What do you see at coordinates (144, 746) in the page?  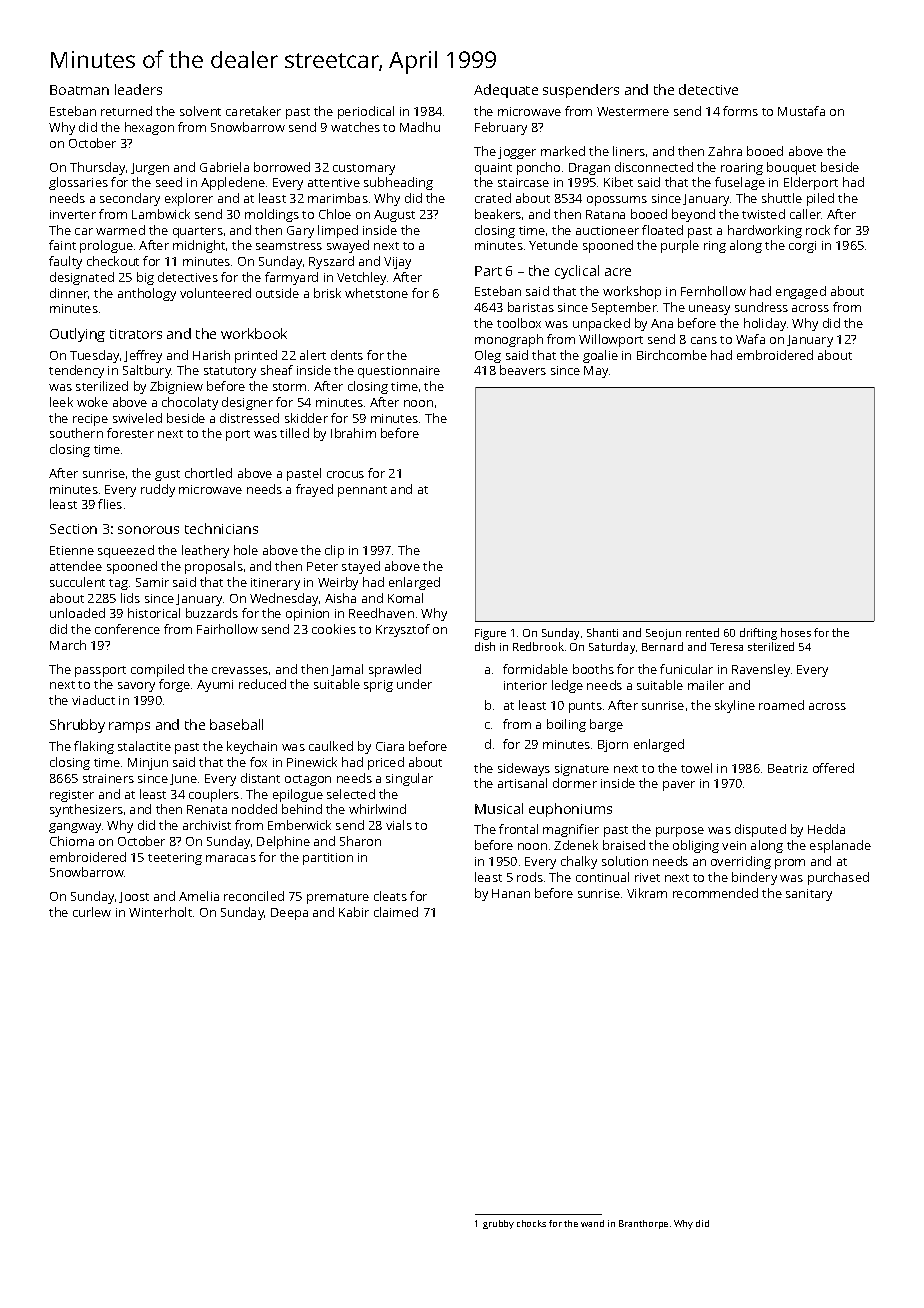 I see `stalactite` at bounding box center [144, 746].
